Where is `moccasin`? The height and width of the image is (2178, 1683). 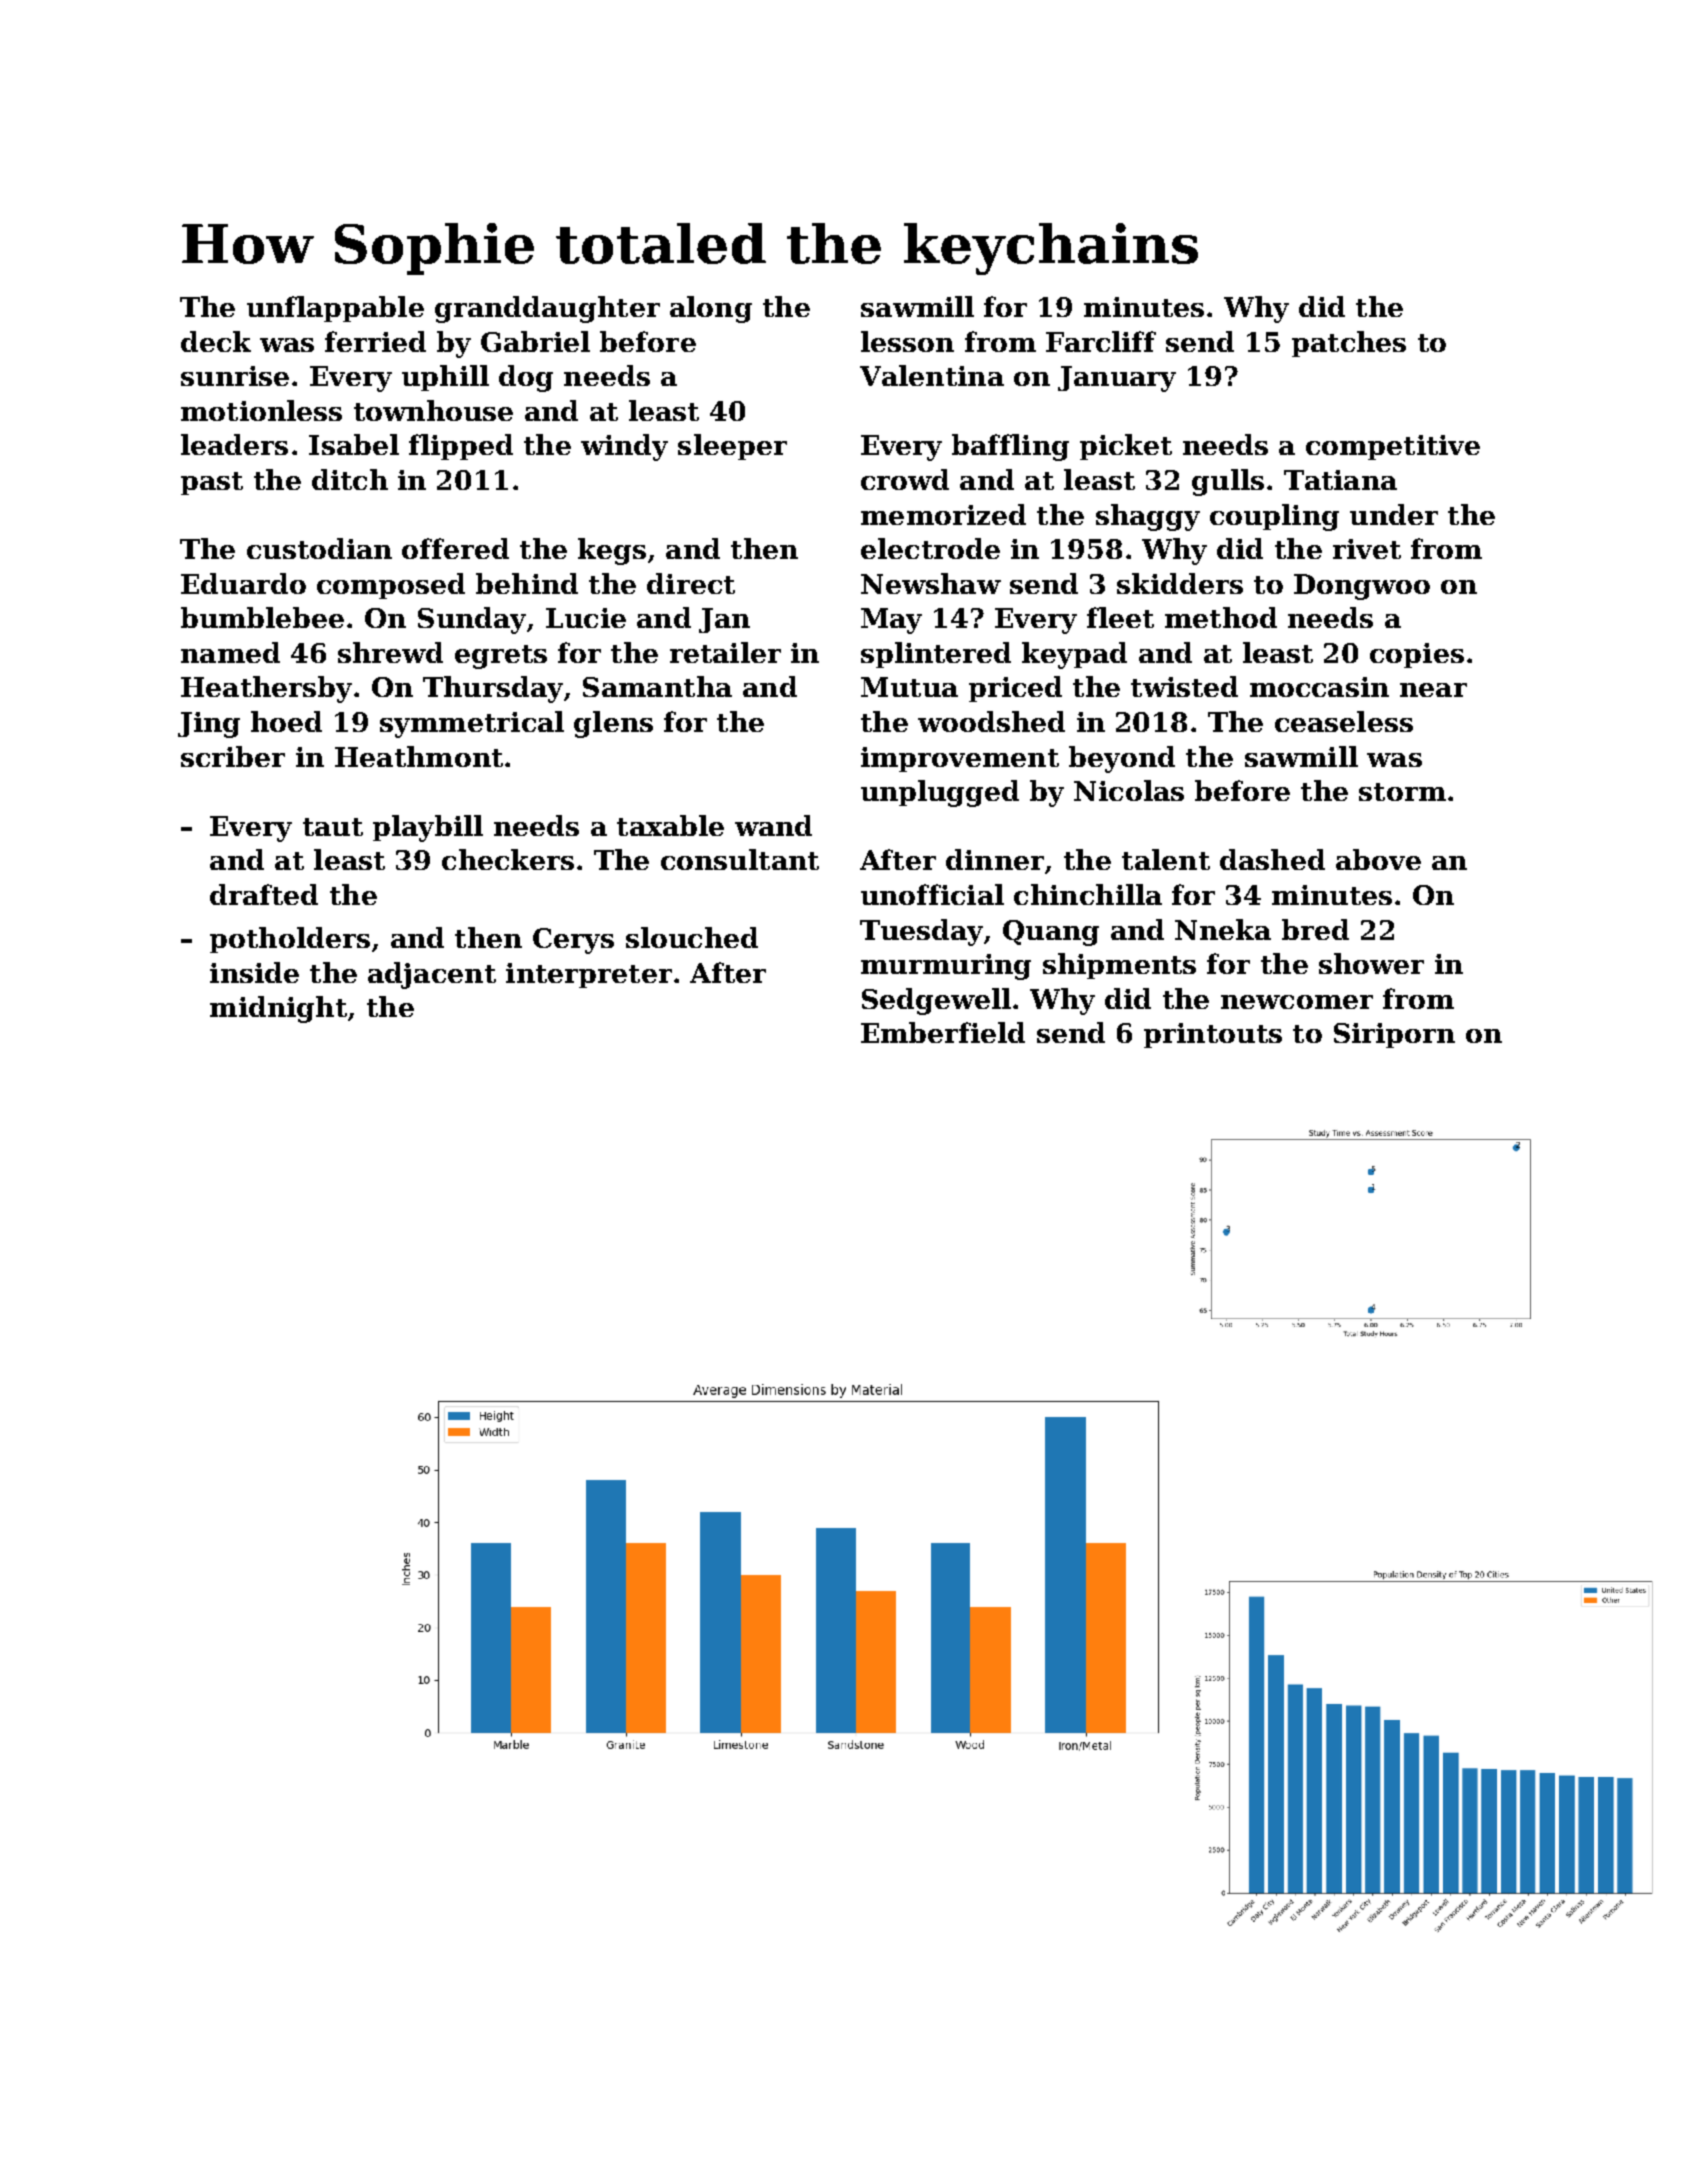 moccasin is located at coordinates (1319, 687).
